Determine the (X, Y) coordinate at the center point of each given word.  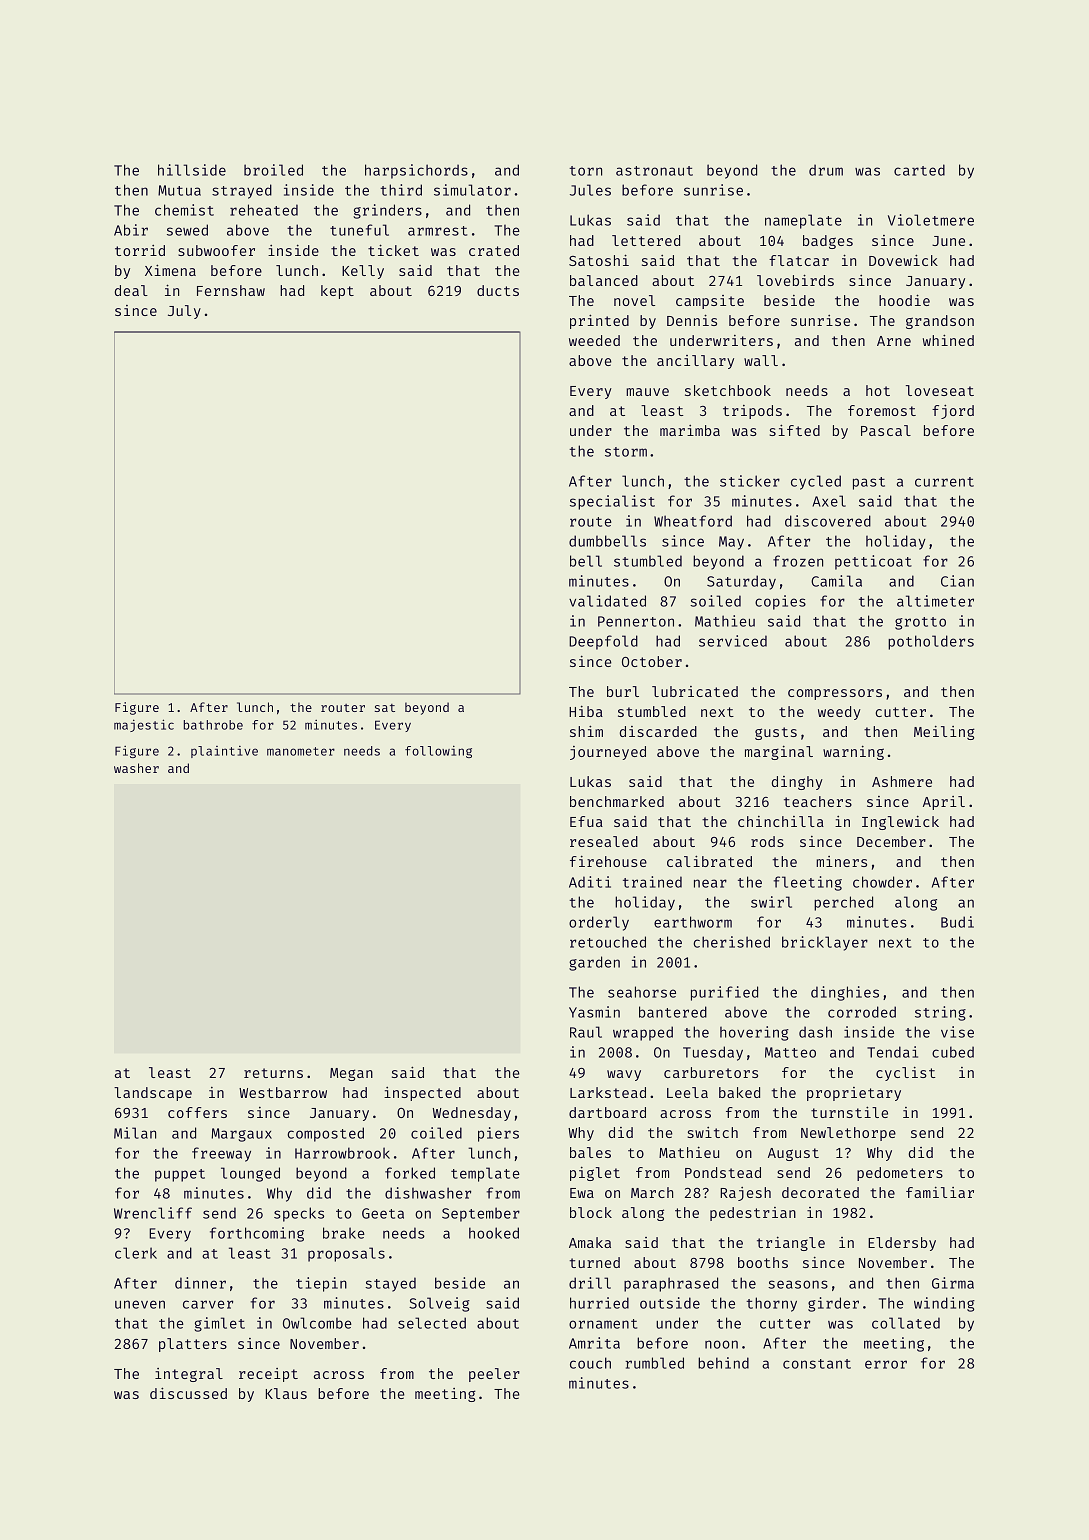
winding (944, 1304)
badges (828, 242)
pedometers (900, 1174)
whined (948, 340)
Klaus (286, 1393)
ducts (498, 290)
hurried (599, 1303)
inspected (422, 1094)
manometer (301, 751)
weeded (594, 340)
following (438, 751)
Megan (351, 1074)
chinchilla (781, 821)
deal (131, 290)
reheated (264, 210)
